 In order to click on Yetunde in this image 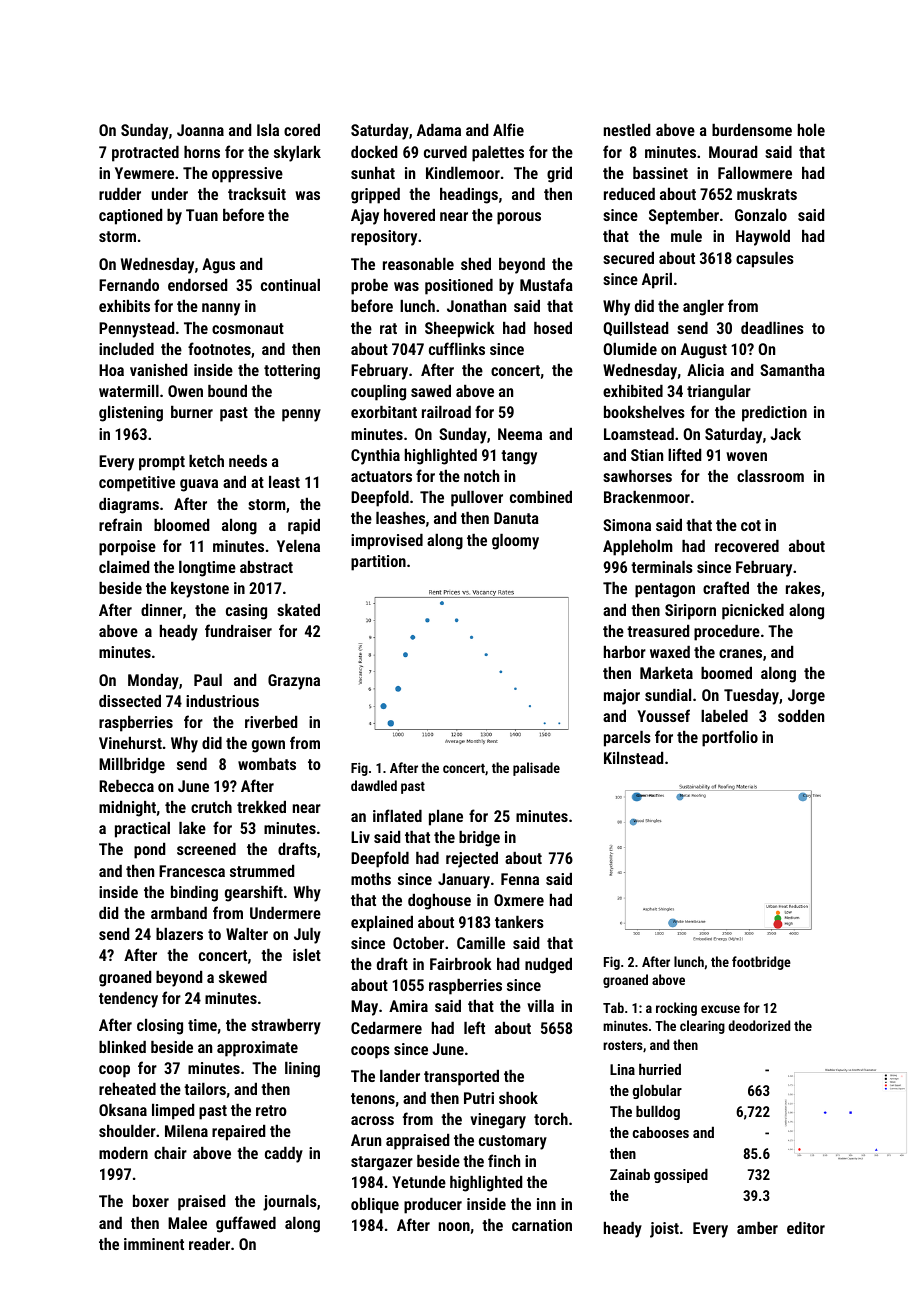, I will do `click(419, 1182)`.
